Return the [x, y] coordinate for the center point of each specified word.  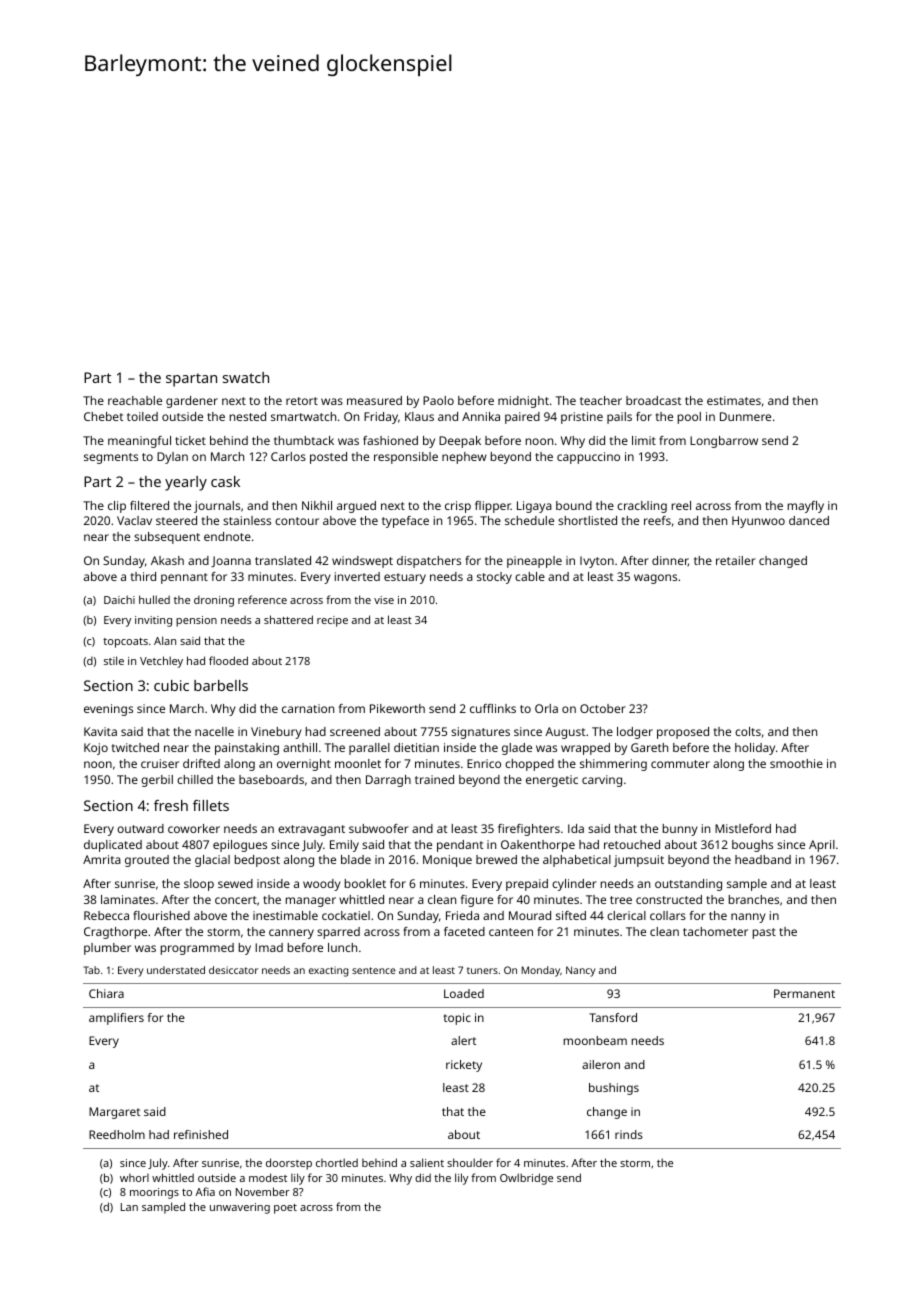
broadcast [654, 400]
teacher [601, 400]
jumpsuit [639, 861]
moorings [154, 1193]
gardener [192, 402]
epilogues [240, 846]
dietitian [416, 747]
